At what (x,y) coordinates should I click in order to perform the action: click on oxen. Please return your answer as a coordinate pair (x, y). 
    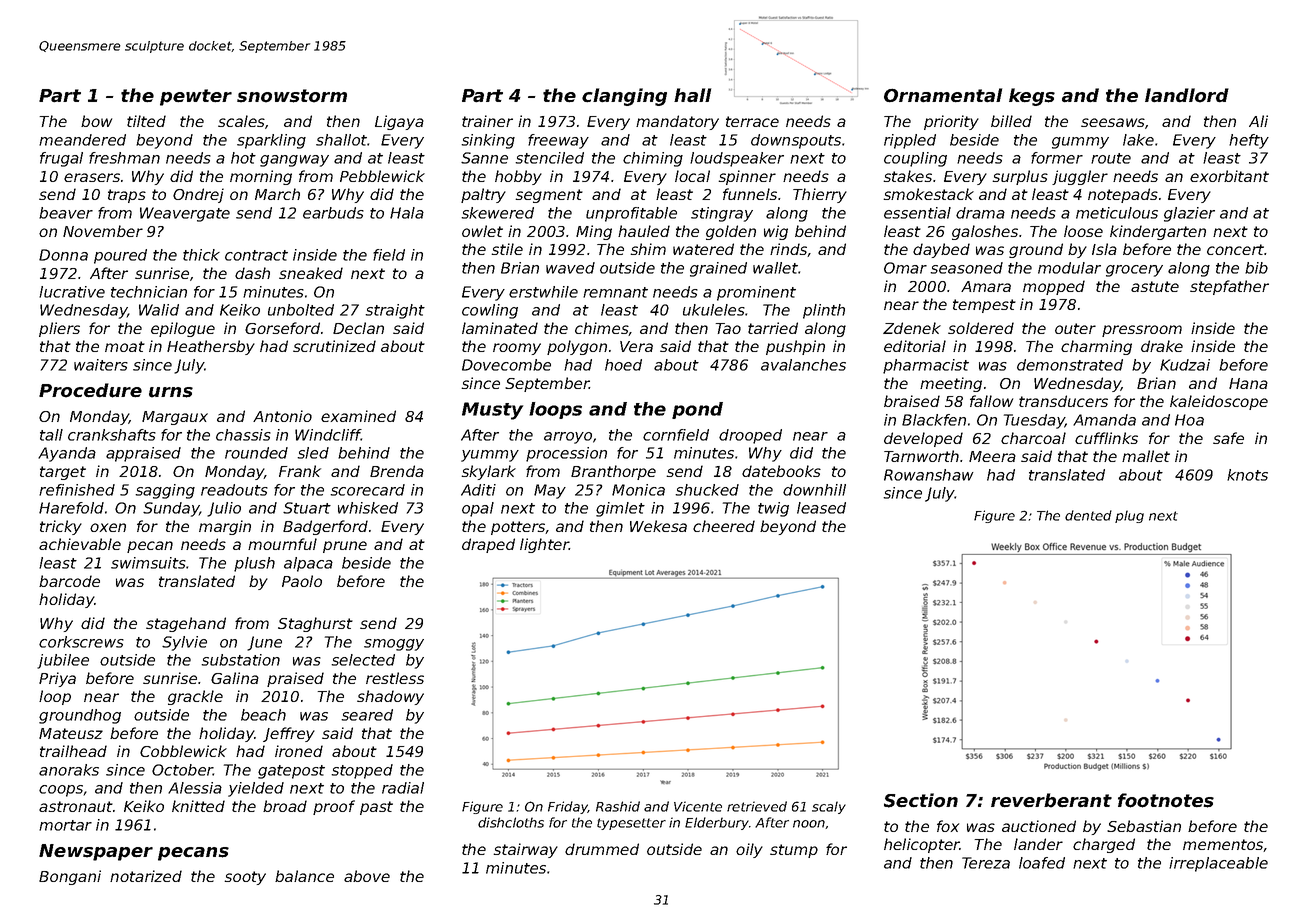
    Looking at the image, I should click on (108, 527).
